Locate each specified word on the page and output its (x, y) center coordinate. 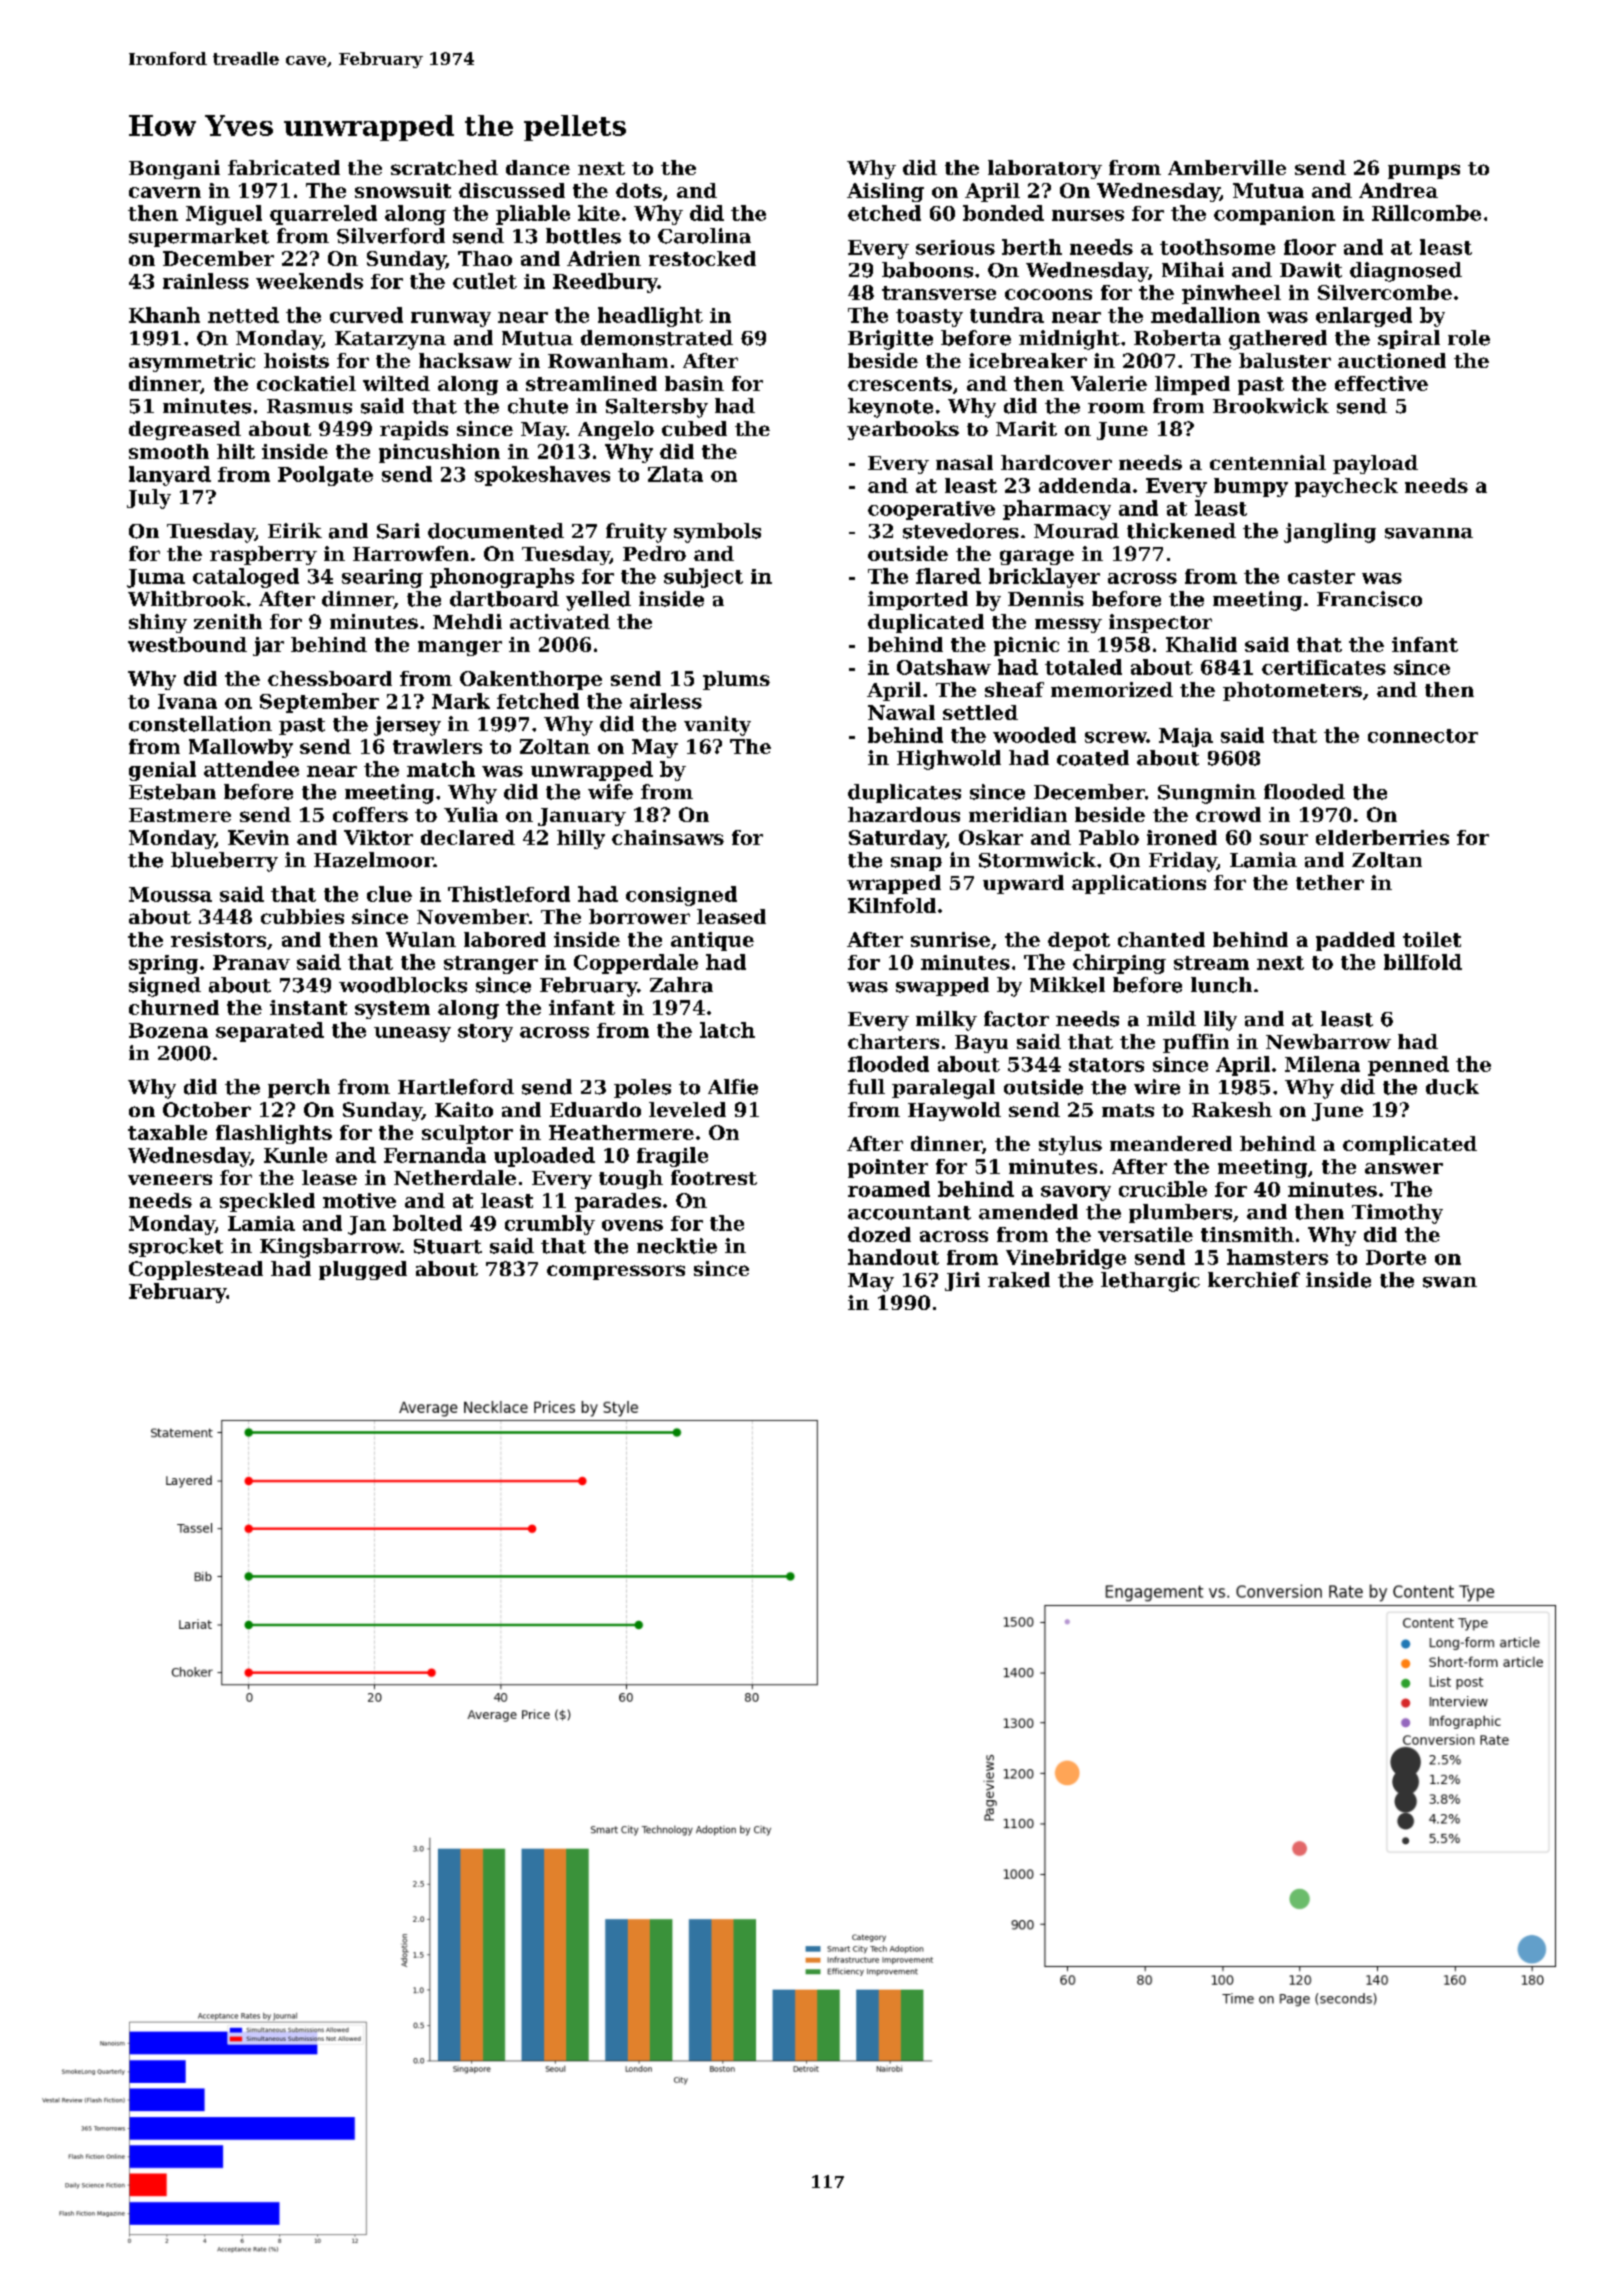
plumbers (1180, 1213)
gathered (1278, 340)
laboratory (1045, 169)
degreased (185, 430)
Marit (1026, 428)
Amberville (1227, 167)
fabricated (284, 167)
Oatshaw (944, 667)
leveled (687, 1109)
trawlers (437, 746)
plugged (363, 1270)
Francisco (1369, 599)
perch (299, 1088)
